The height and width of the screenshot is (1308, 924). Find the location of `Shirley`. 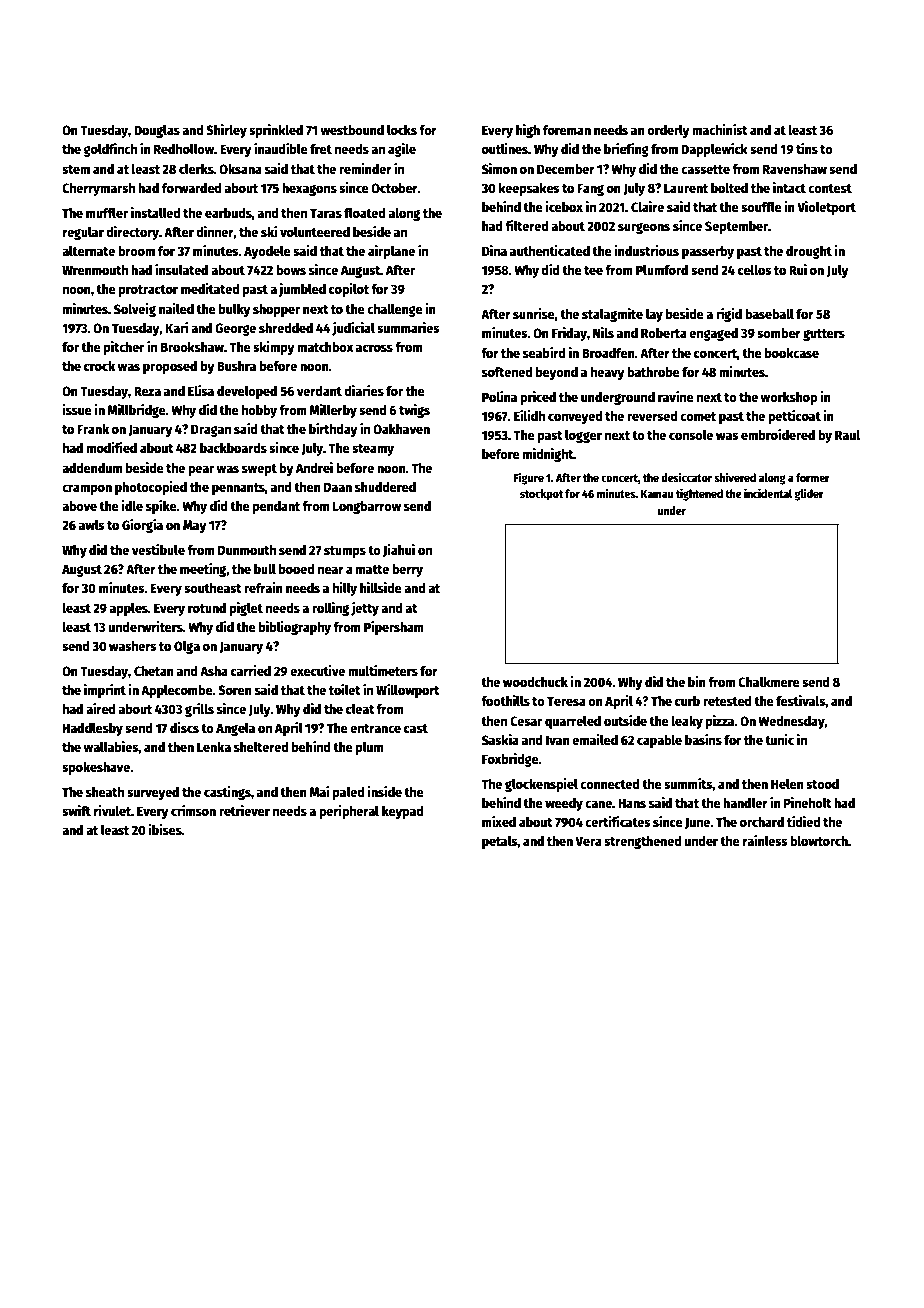

Shirley is located at coordinates (226, 131).
